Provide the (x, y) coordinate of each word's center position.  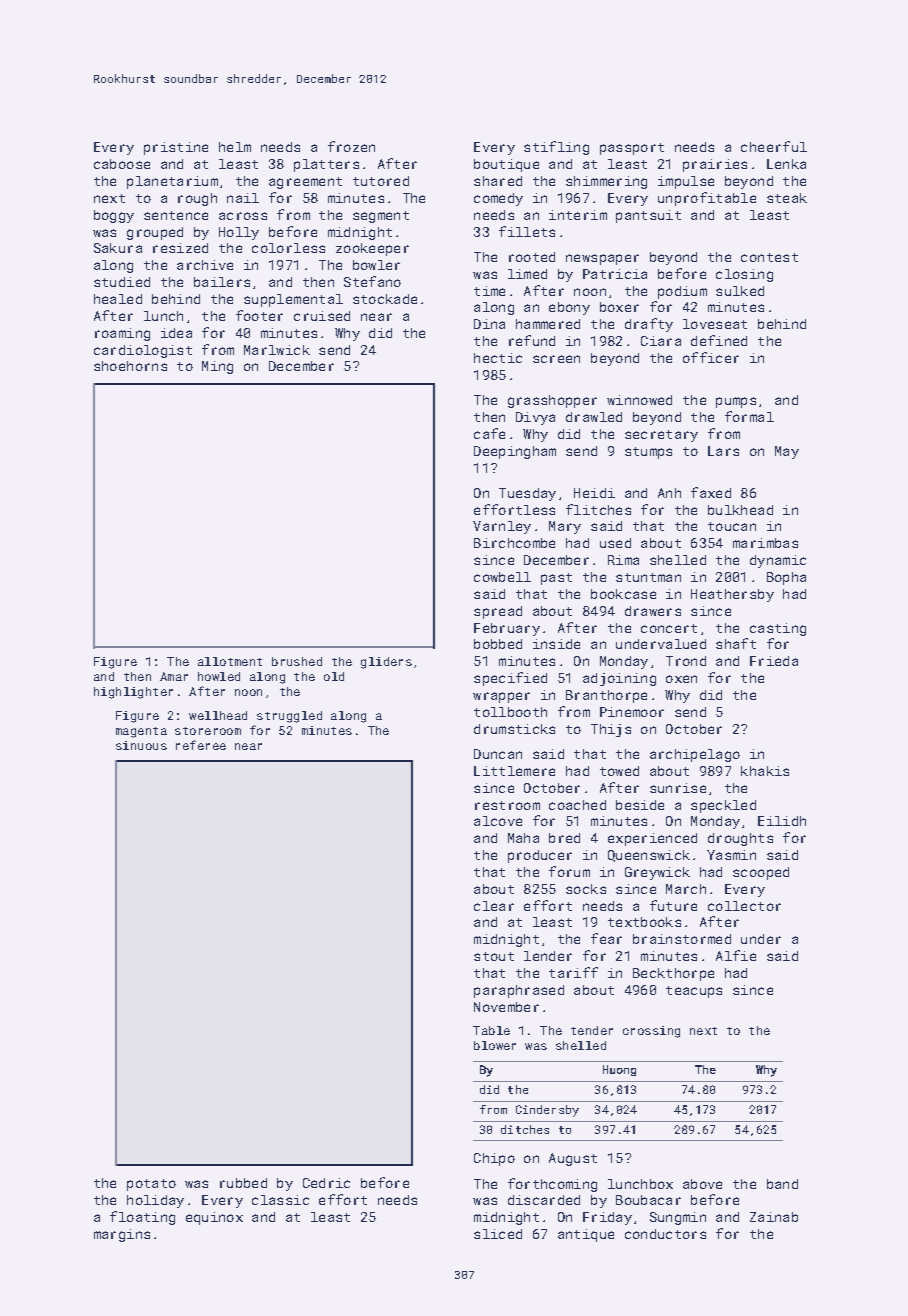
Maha (523, 838)
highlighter (133, 693)
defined (719, 340)
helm (235, 147)
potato (151, 1185)
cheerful (774, 146)
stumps (648, 453)
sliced (498, 1234)
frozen (351, 146)
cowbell (502, 577)
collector (744, 906)
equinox (214, 1218)
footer (259, 315)
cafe (489, 433)
